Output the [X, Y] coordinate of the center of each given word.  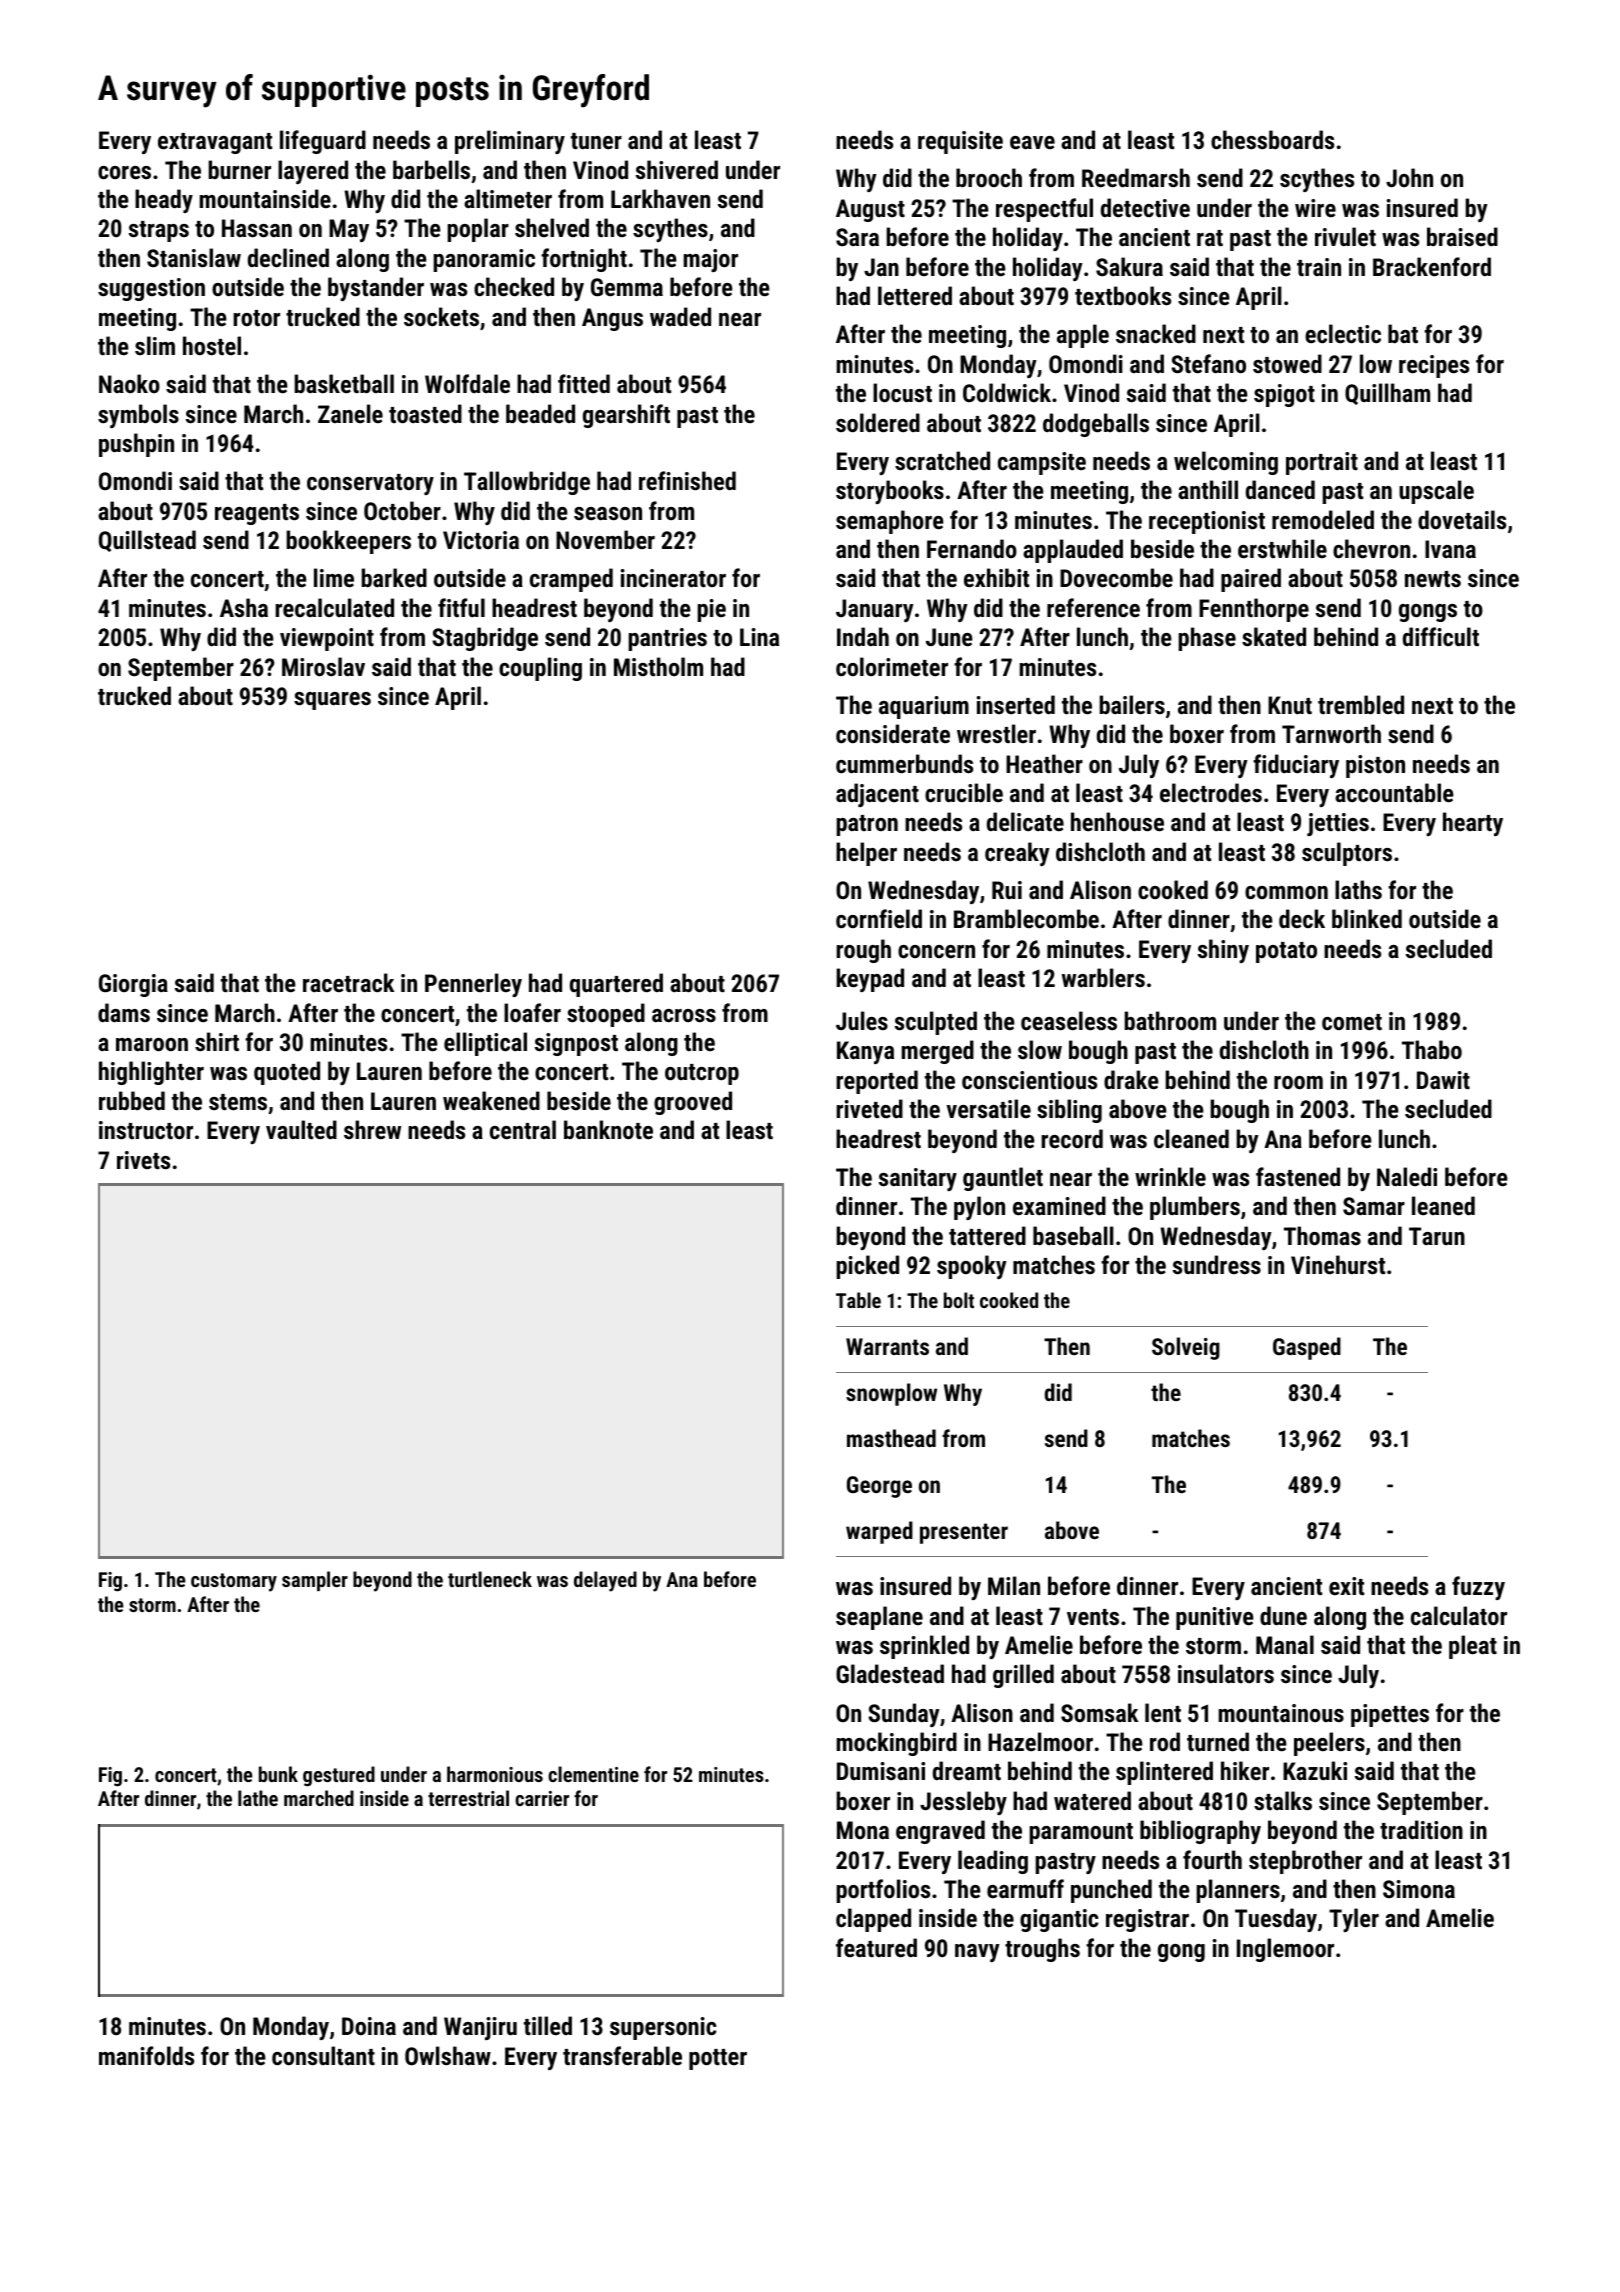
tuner [596, 141]
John [1409, 177]
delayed [605, 1581]
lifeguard [323, 142]
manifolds [146, 2055]
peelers [1329, 1744]
